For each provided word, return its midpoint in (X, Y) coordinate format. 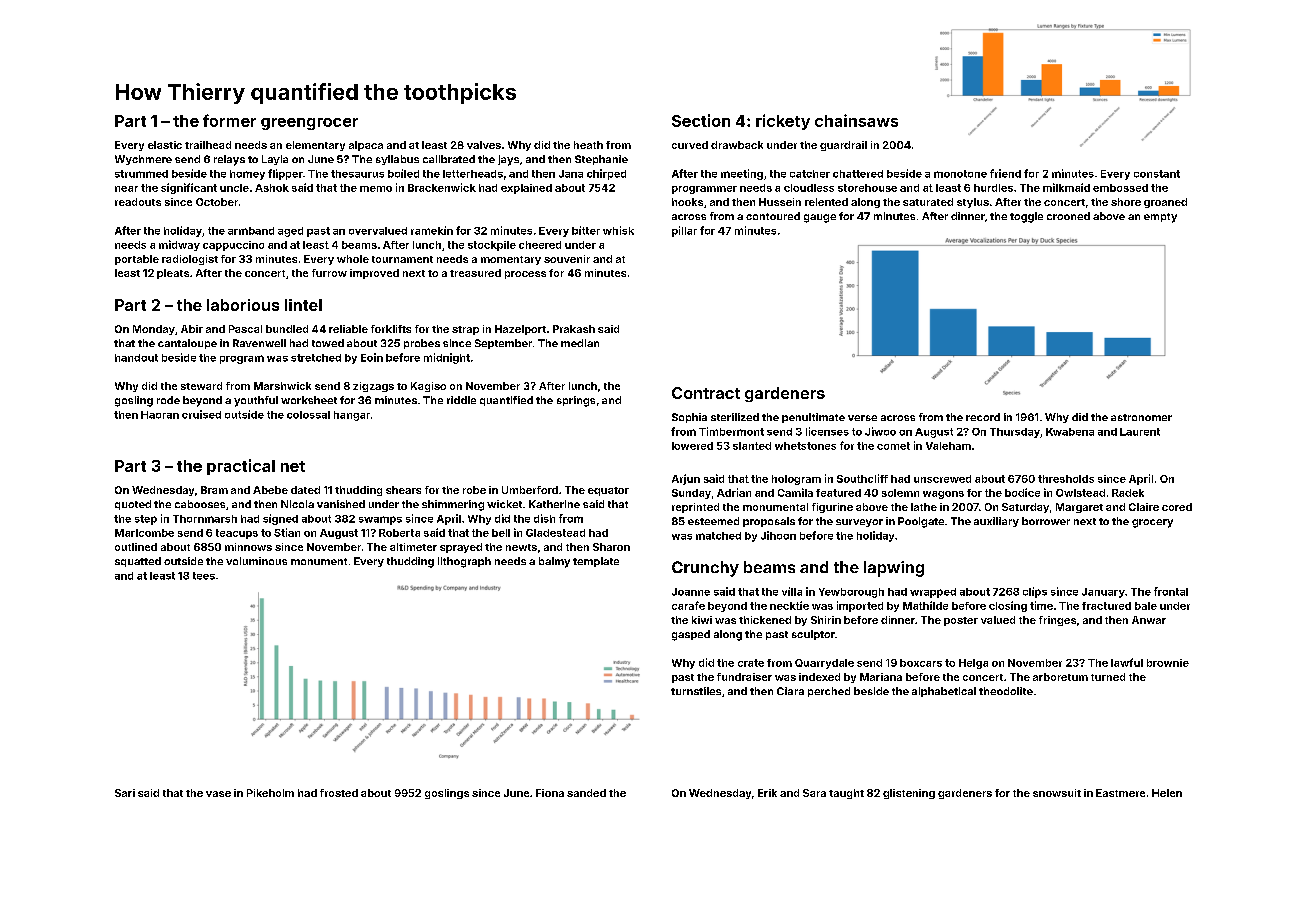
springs (576, 401)
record (983, 417)
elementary (315, 146)
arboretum (1060, 677)
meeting (742, 174)
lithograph (464, 562)
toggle (1026, 217)
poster (961, 621)
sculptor (813, 635)
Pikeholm (270, 793)
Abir (192, 329)
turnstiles (696, 691)
